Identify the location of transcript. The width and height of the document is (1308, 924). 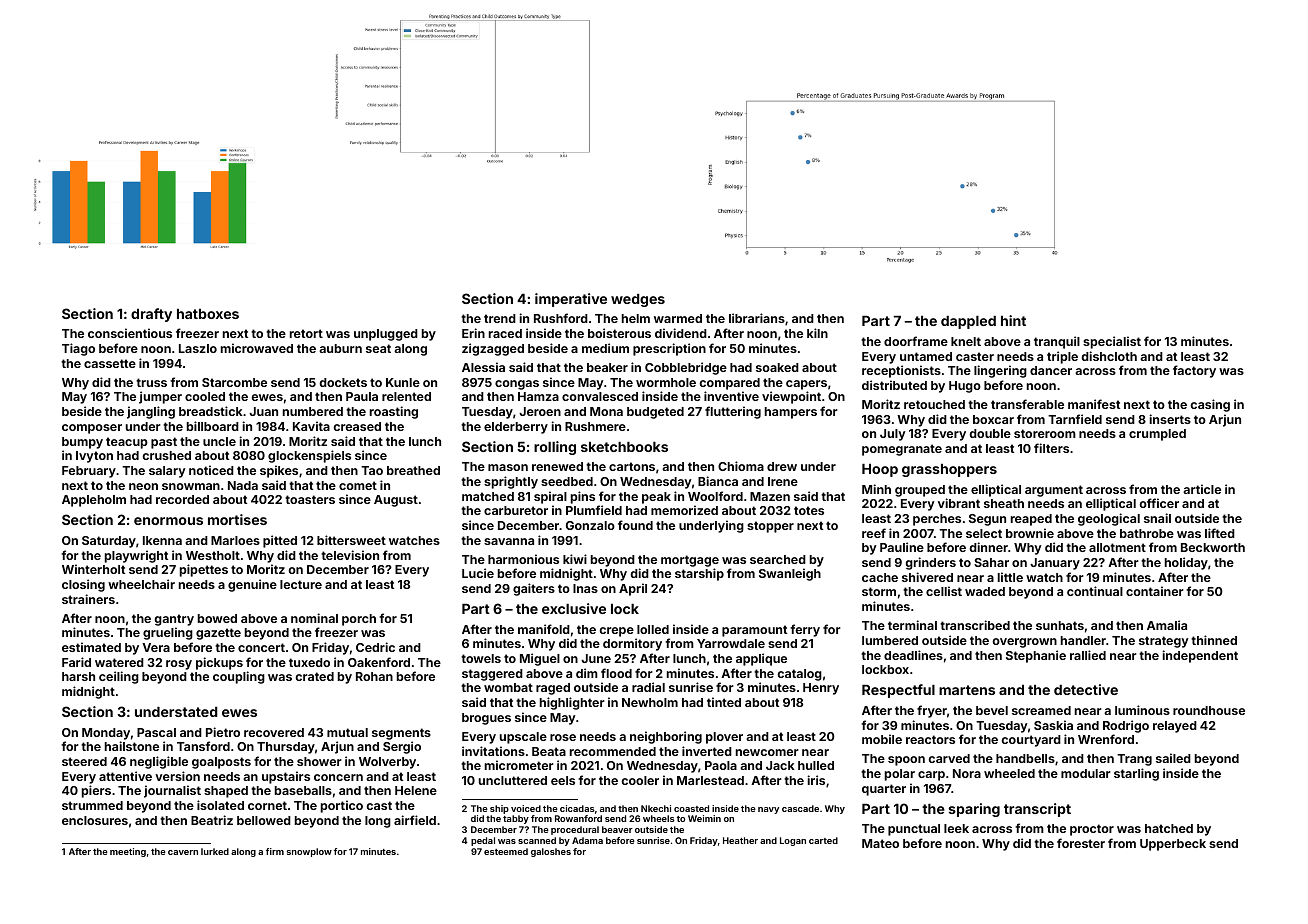
(1037, 810).
